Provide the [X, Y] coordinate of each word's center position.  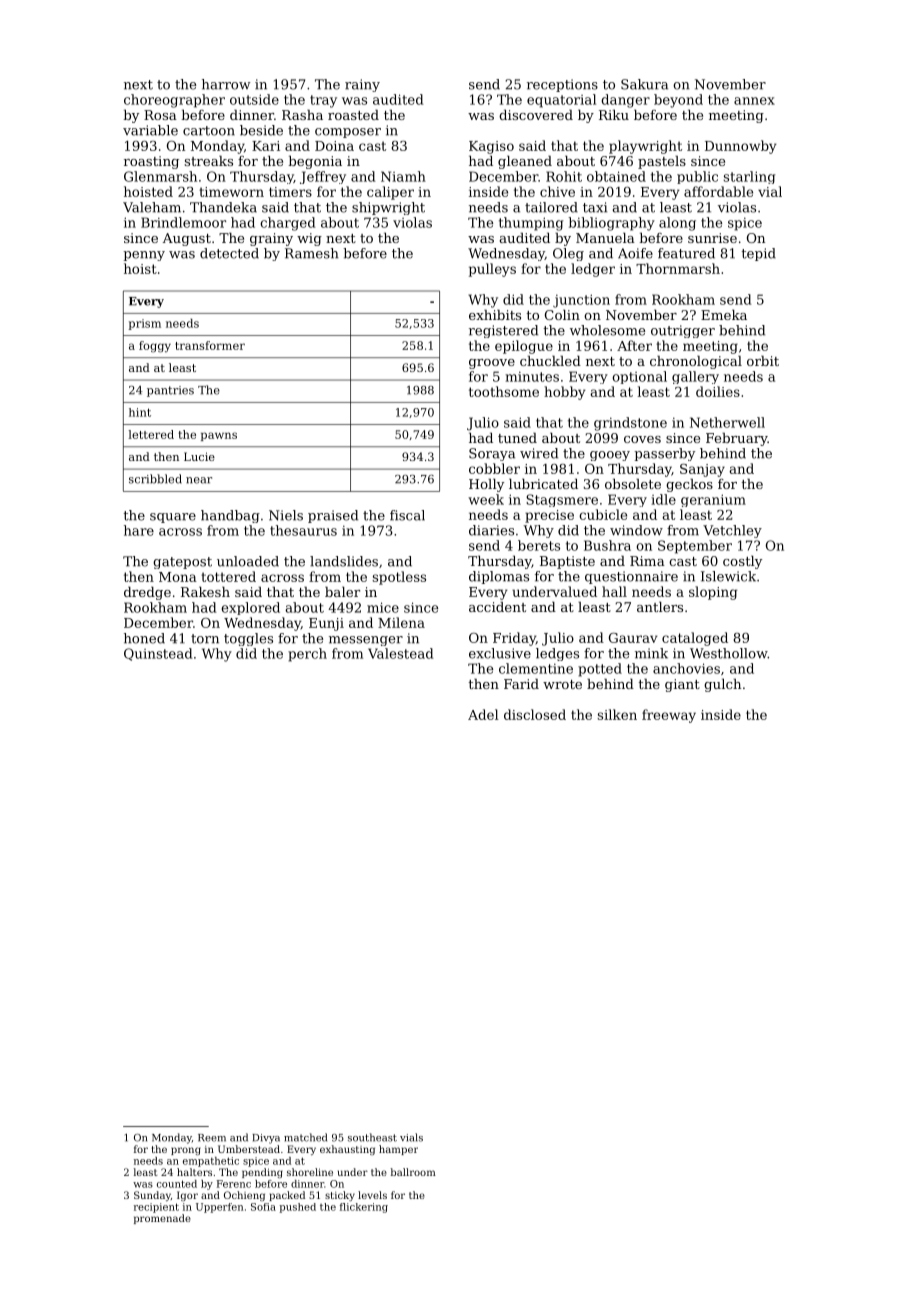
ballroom [413, 1172]
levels [372, 1195]
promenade [162, 1219]
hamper [398, 1150]
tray [323, 101]
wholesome [607, 330]
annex [754, 101]
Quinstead [158, 654]
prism [144, 324]
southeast [372, 1137]
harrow [226, 84]
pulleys [492, 270]
